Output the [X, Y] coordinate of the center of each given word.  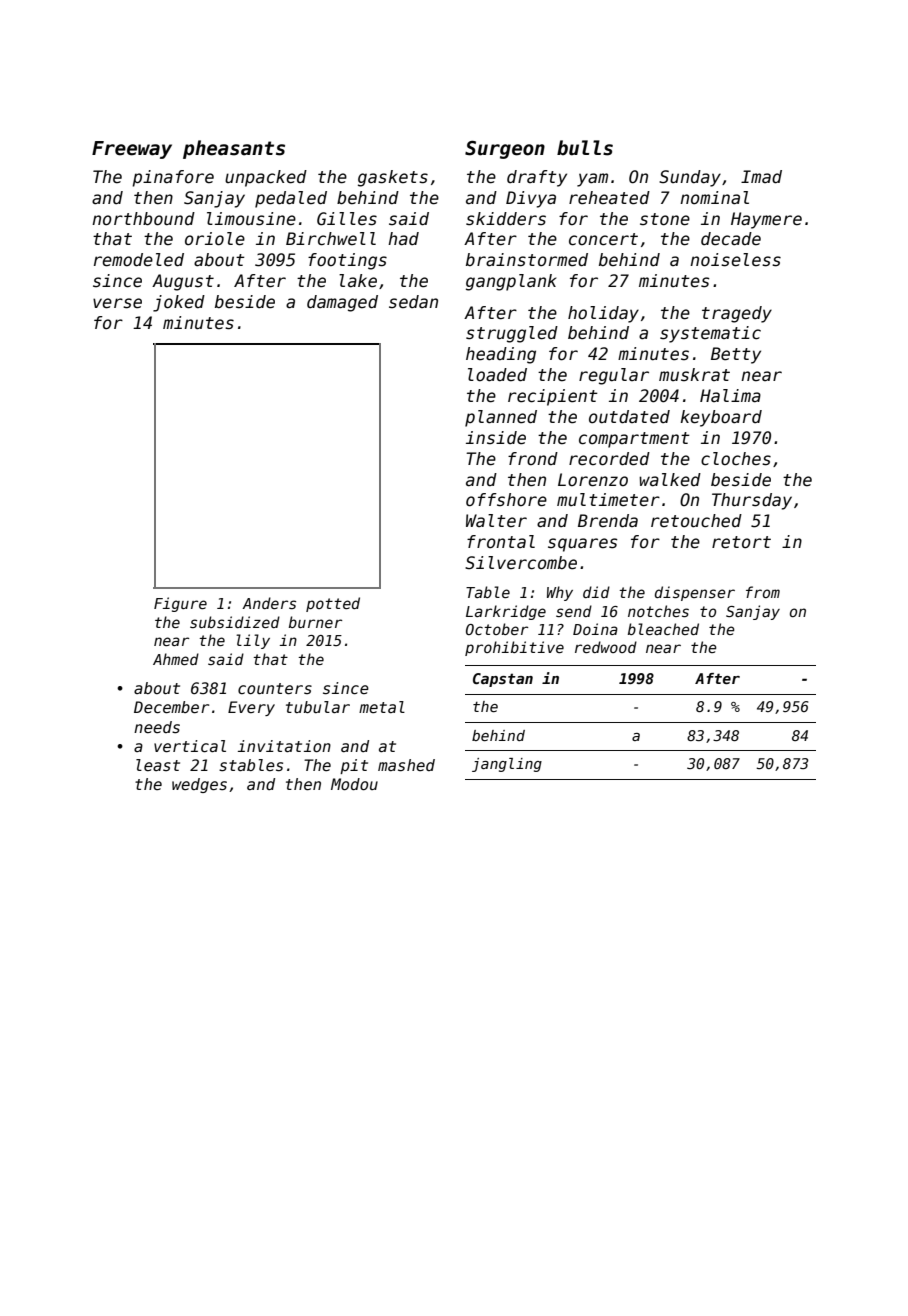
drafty [537, 178]
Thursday [752, 501]
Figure [180, 604]
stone [665, 219]
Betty [736, 355]
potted [333, 604]
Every [251, 708]
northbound [143, 219]
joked [179, 303]
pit [354, 766]
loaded [497, 375]
